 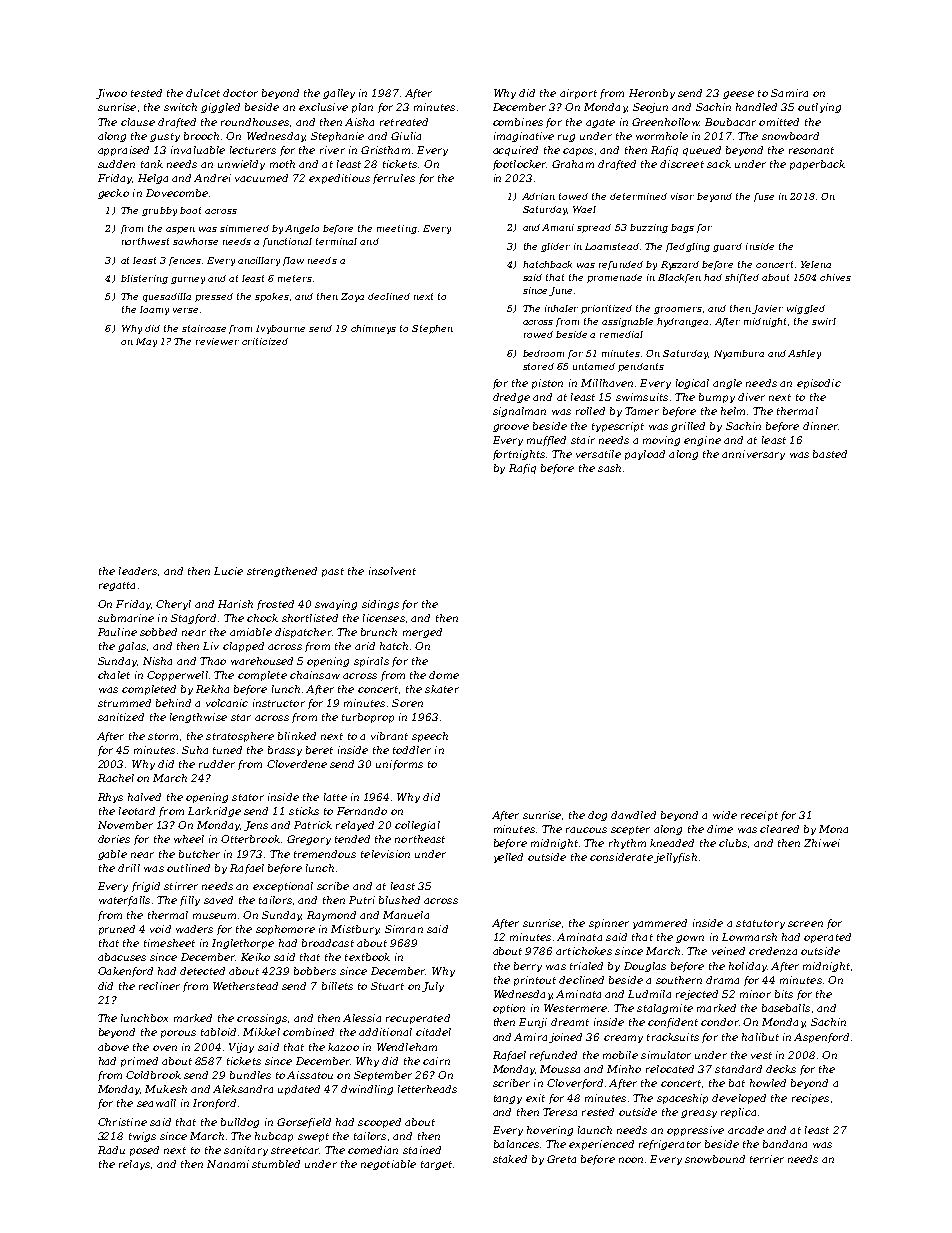 What do you see at coordinates (235, 604) in the image?
I see `Harish` at bounding box center [235, 604].
